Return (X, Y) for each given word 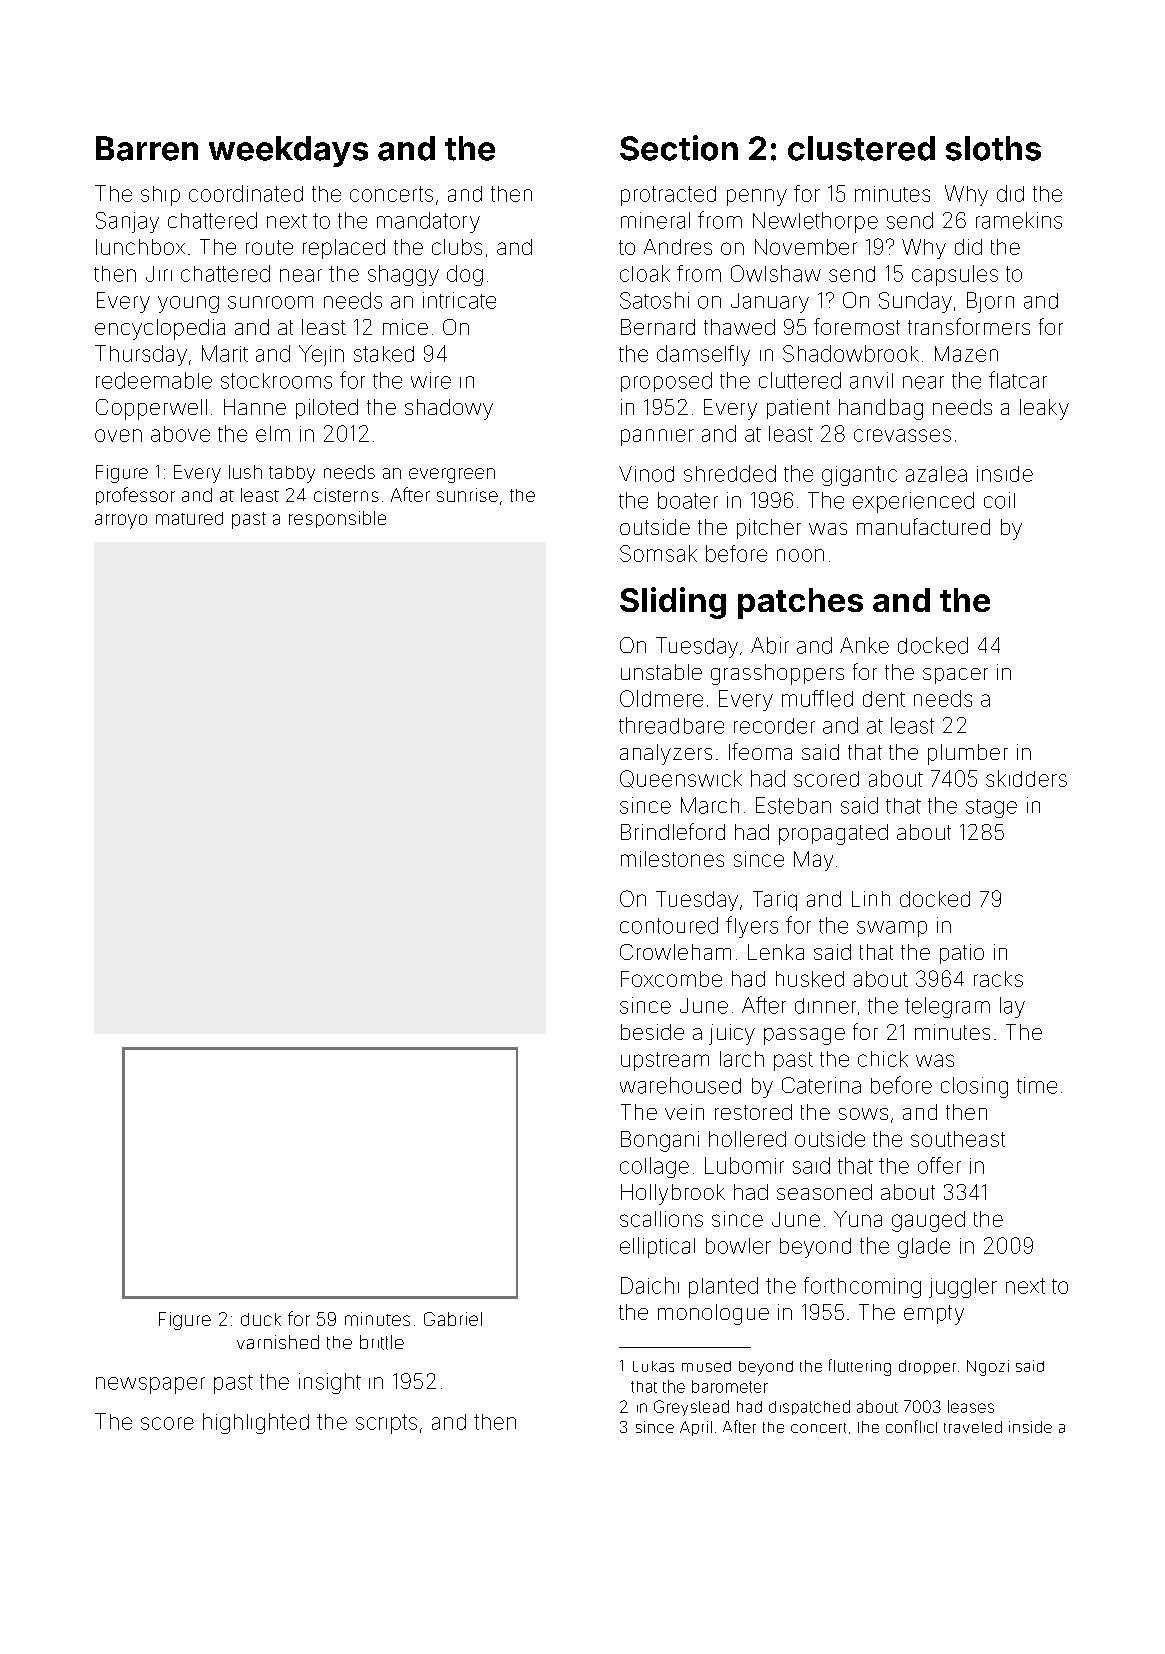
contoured (669, 925)
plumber (968, 754)
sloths (993, 148)
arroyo (121, 521)
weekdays (288, 151)
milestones (672, 859)
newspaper (150, 1385)
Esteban (793, 805)
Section (679, 148)
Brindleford (673, 831)
